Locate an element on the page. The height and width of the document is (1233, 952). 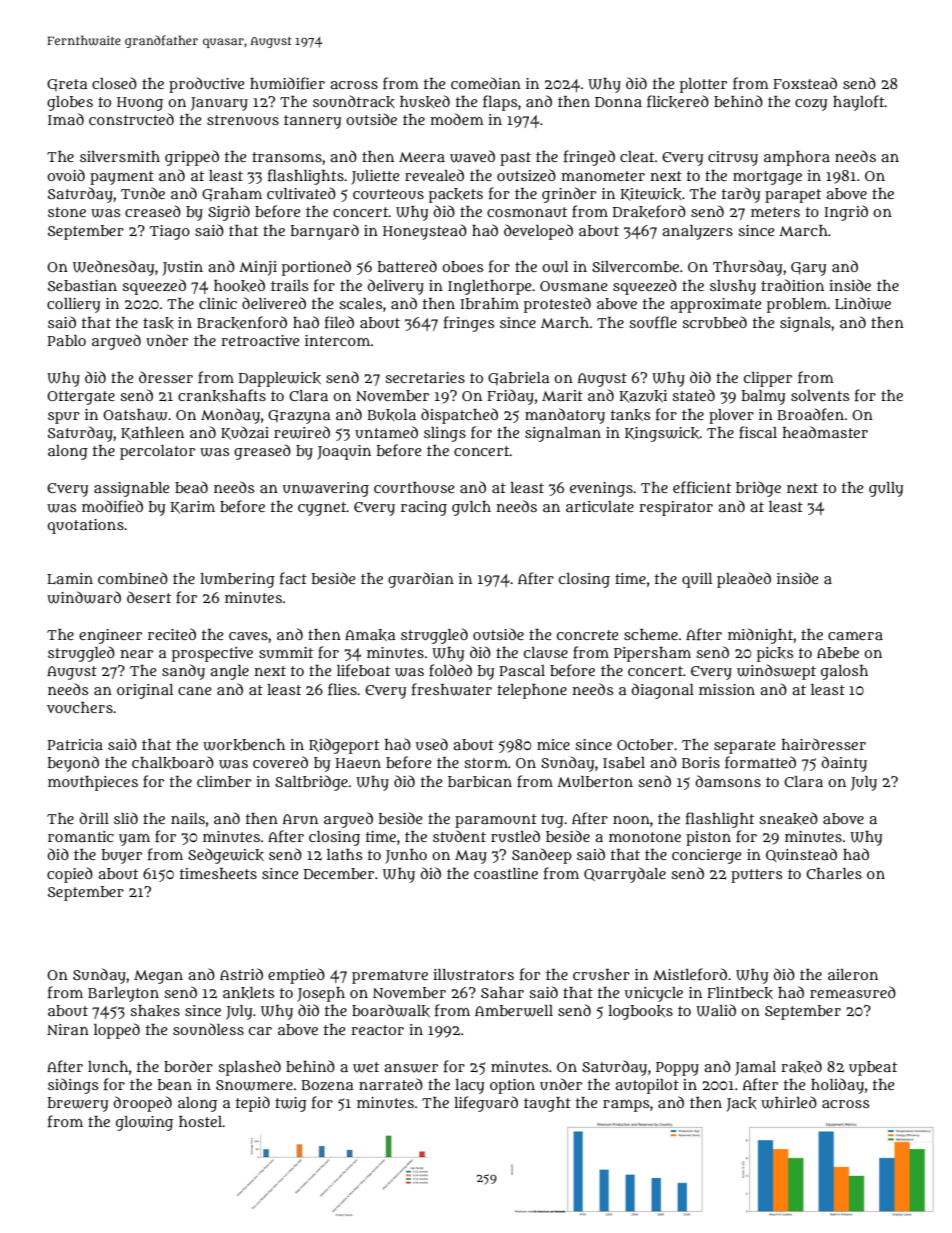
spur is located at coordinates (64, 418).
